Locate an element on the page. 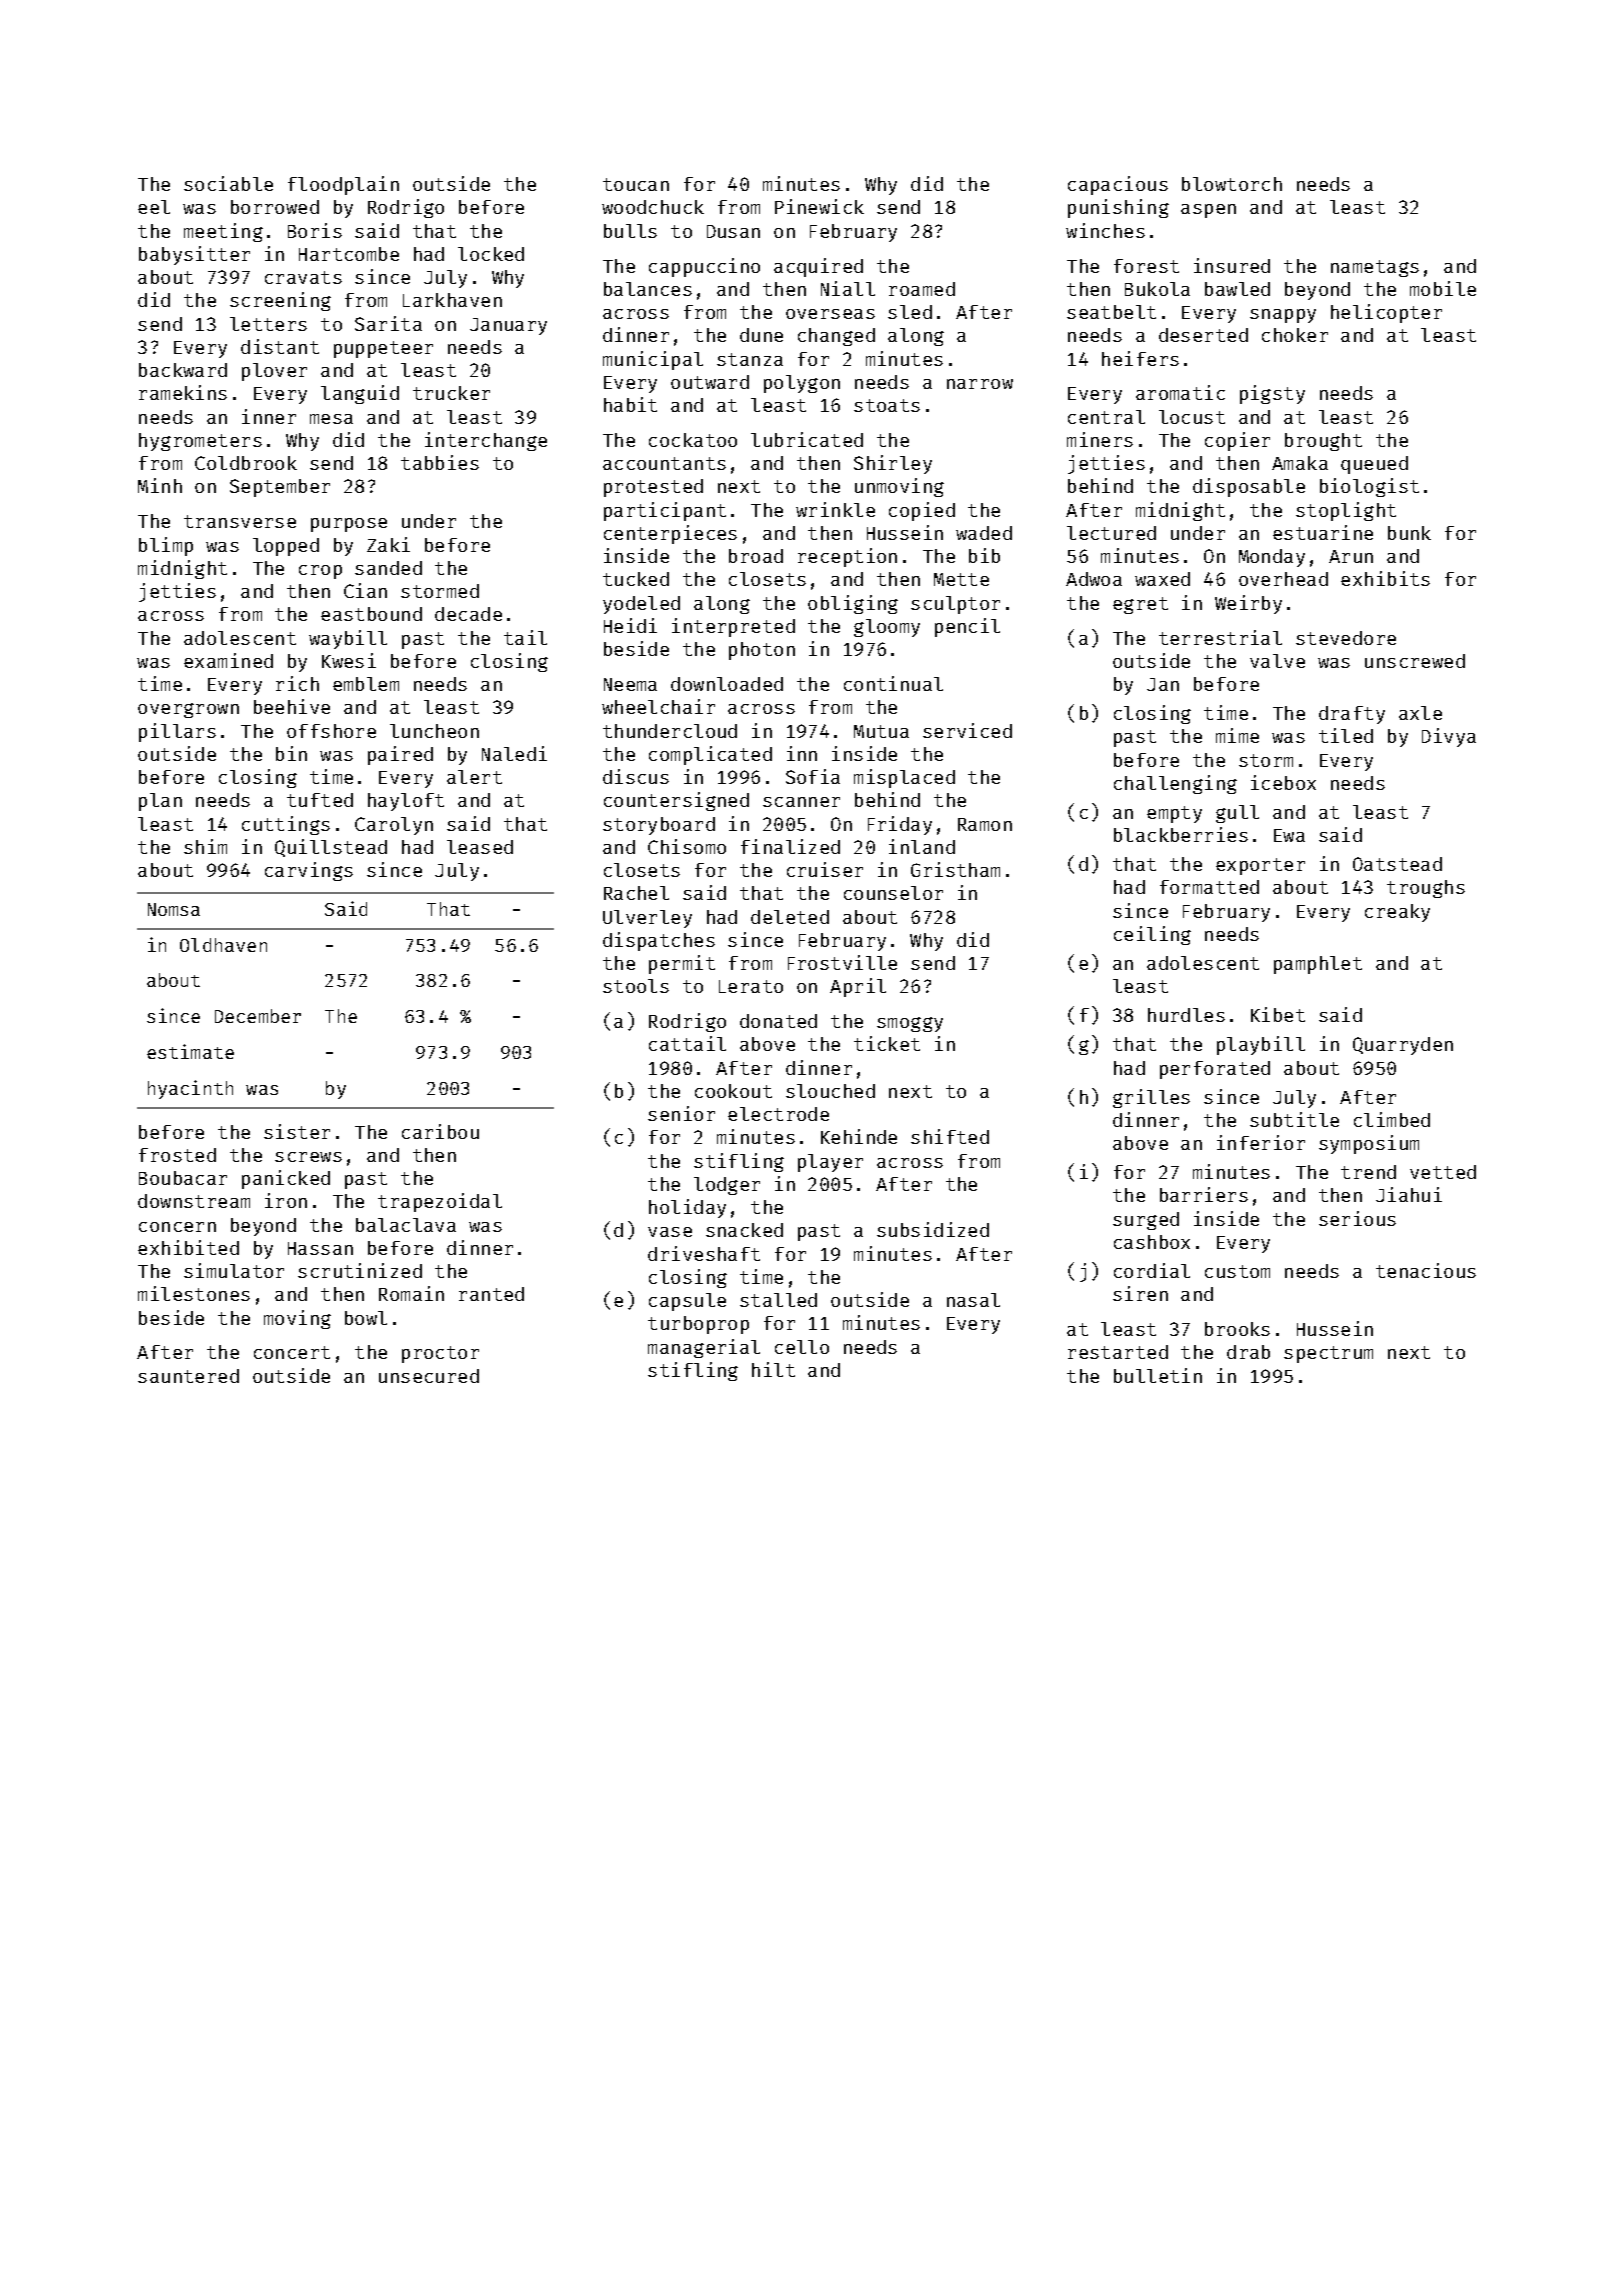 This document has height=2292, width=1620. stoats is located at coordinates (887, 405).
